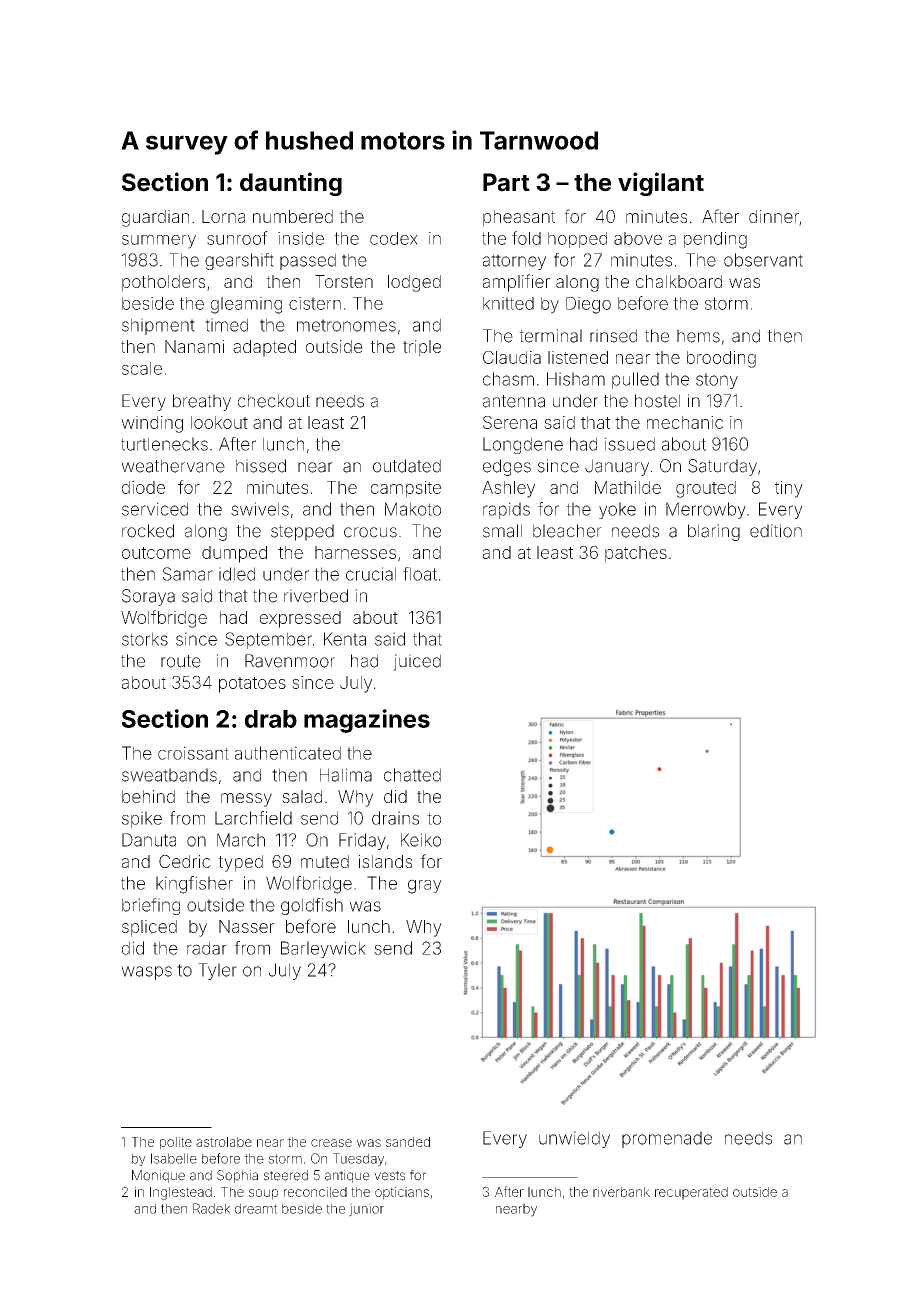  What do you see at coordinates (661, 184) in the document?
I see `vigilant` at bounding box center [661, 184].
